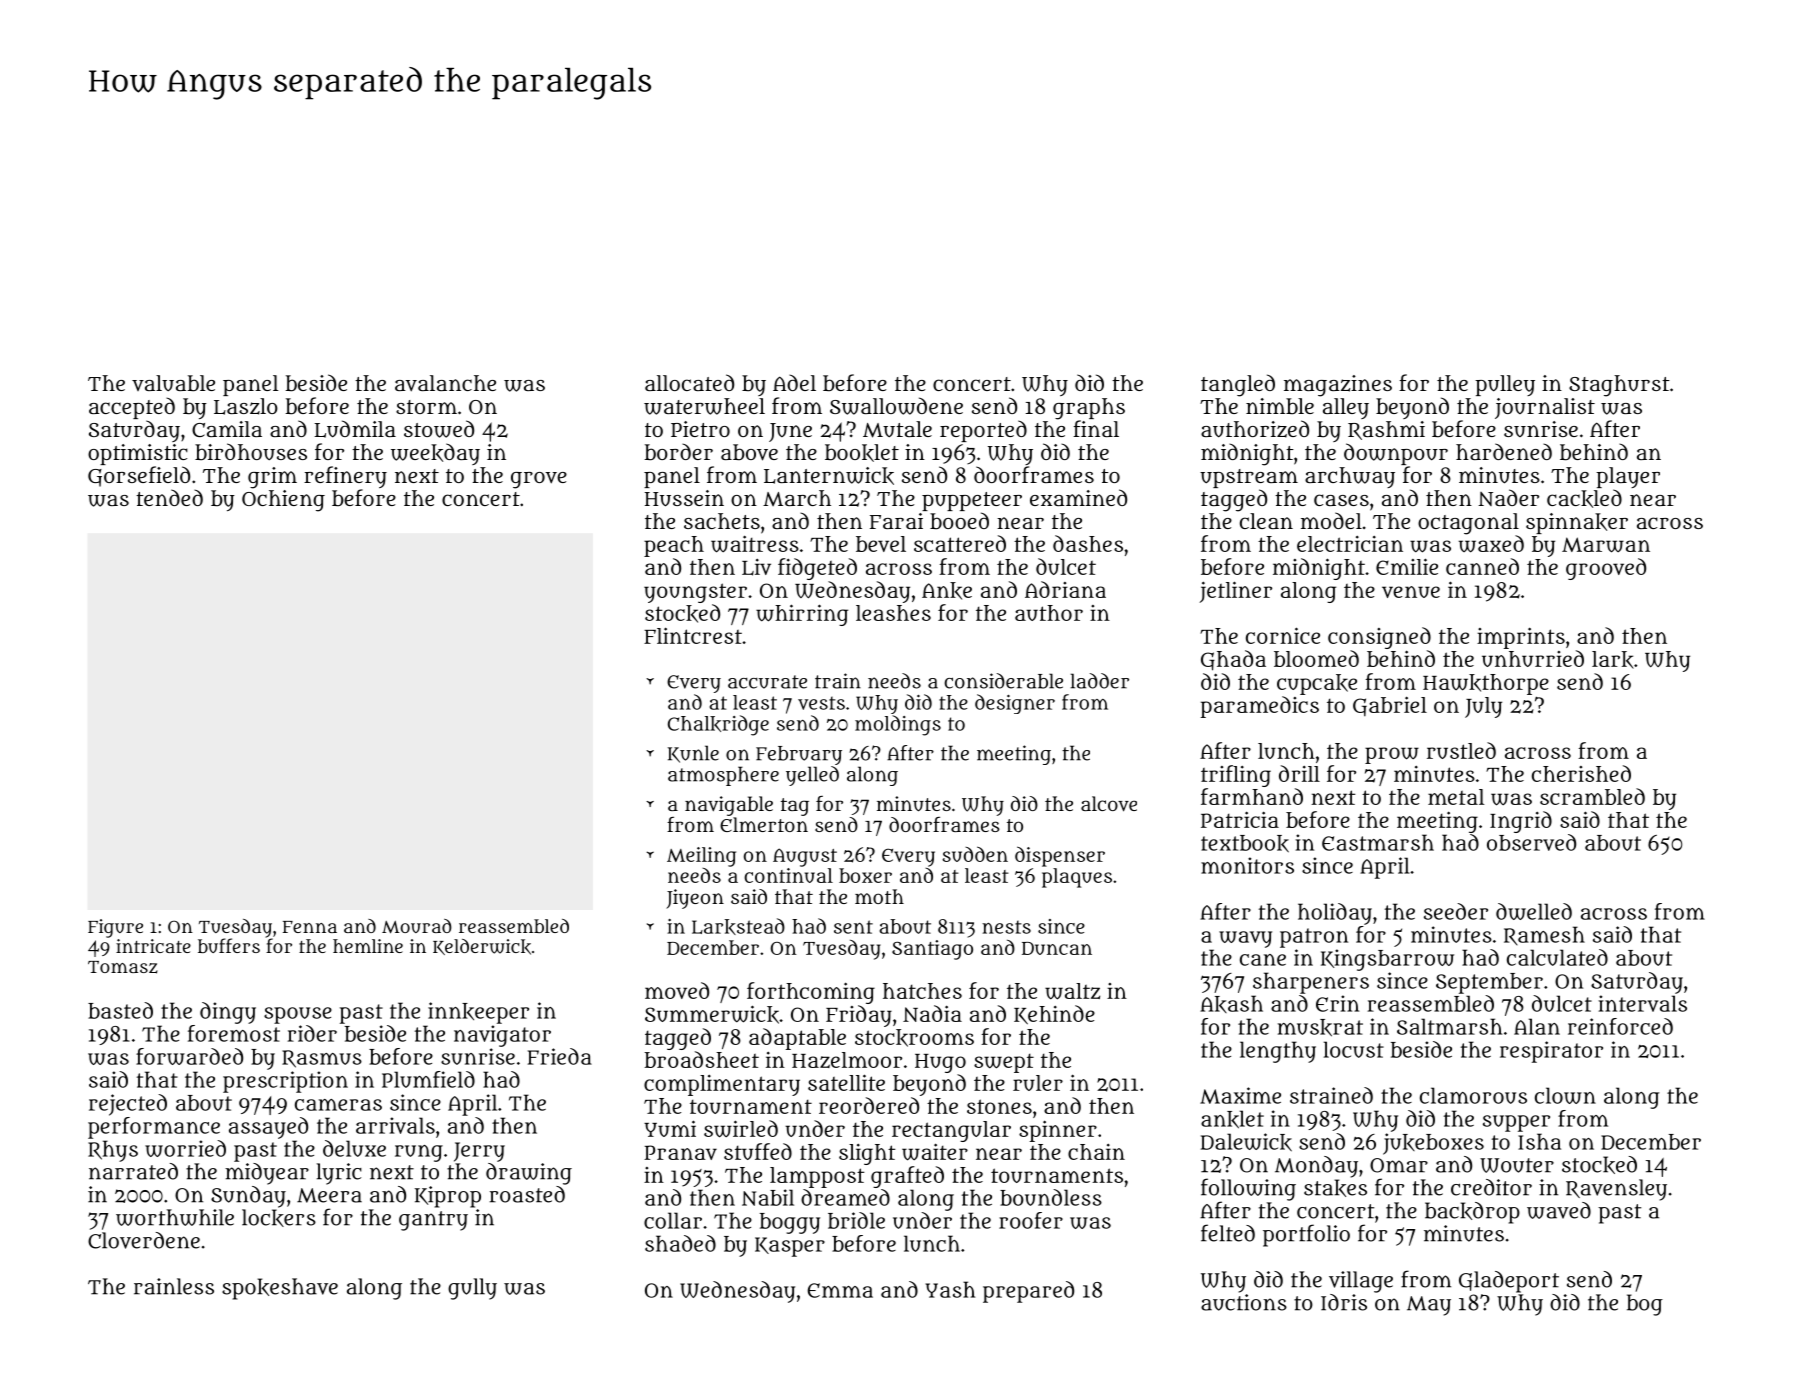 The image size is (1793, 1386). I want to click on youngster, so click(695, 593).
